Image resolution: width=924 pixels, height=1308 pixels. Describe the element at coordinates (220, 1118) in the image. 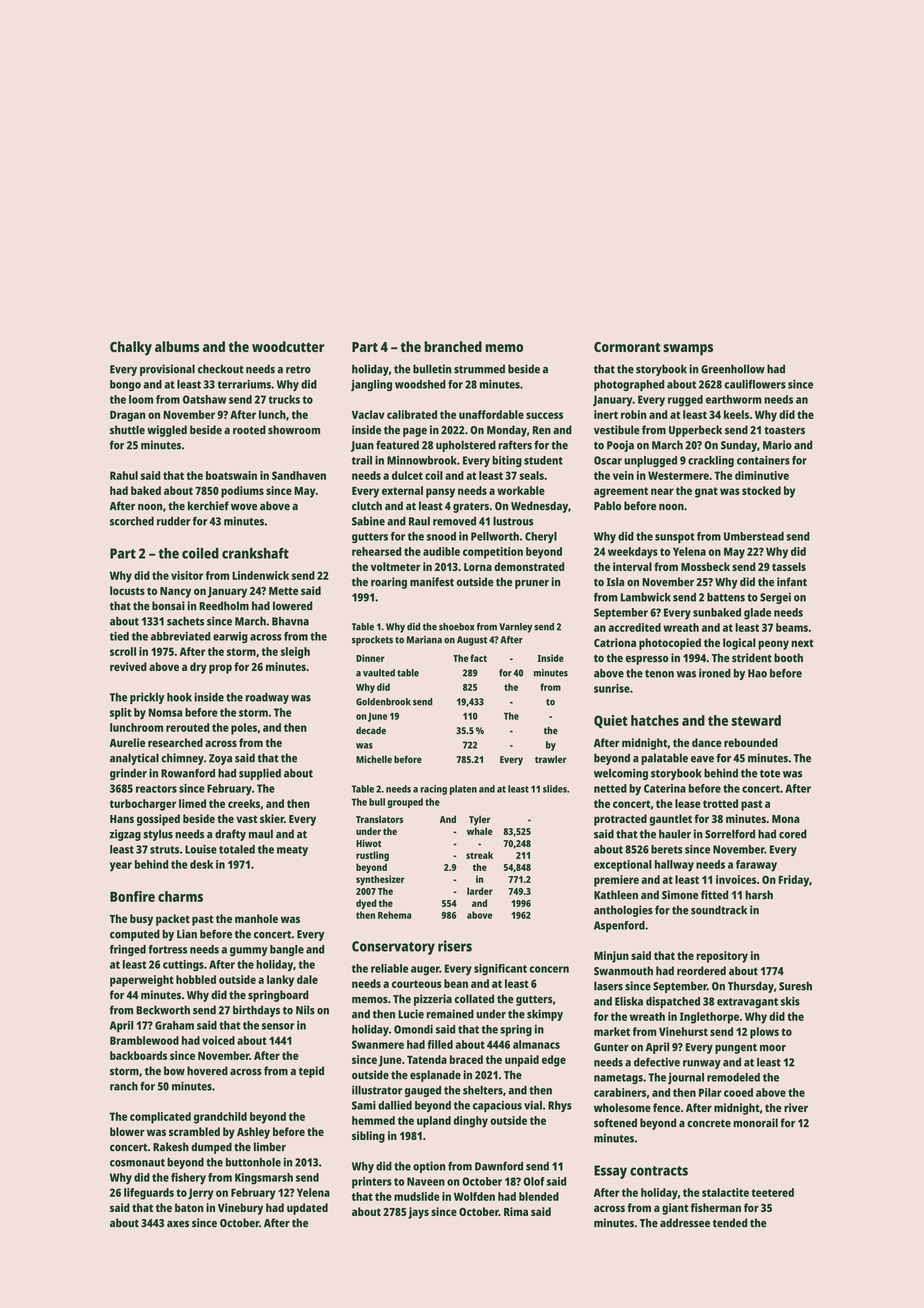

I see `grandchild` at that location.
